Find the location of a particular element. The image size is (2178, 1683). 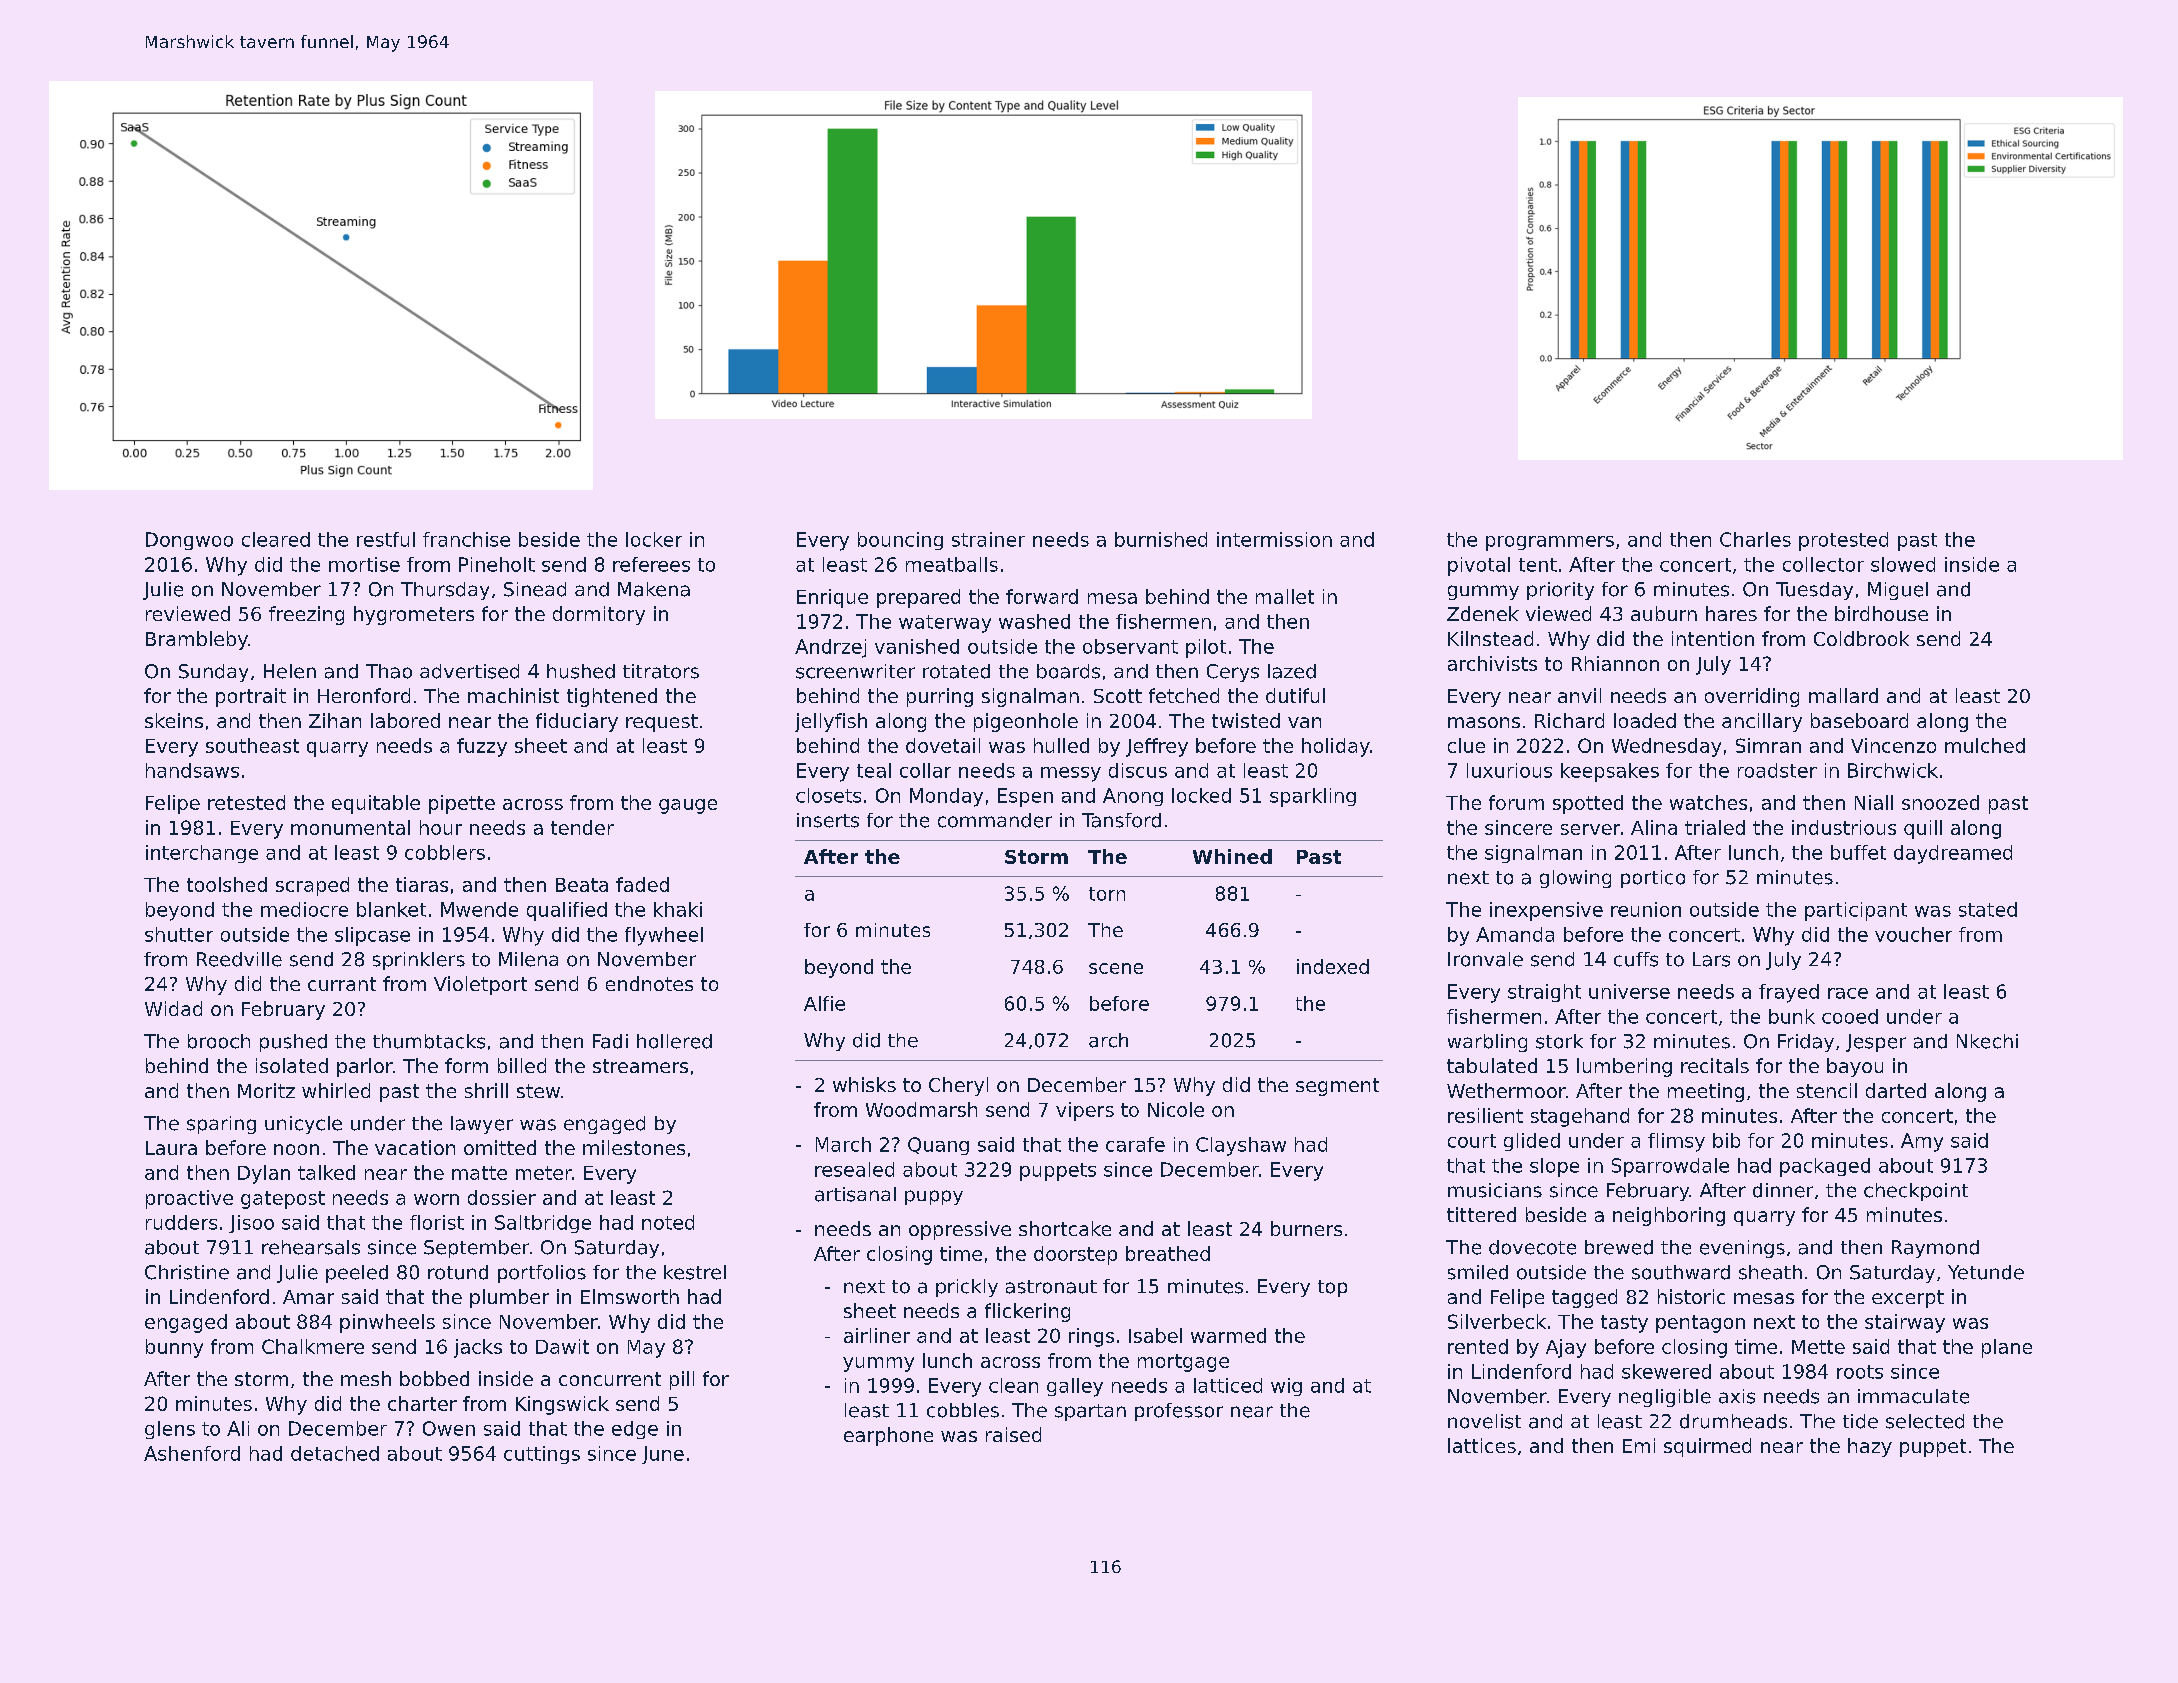

earphone is located at coordinates (888, 1436).
